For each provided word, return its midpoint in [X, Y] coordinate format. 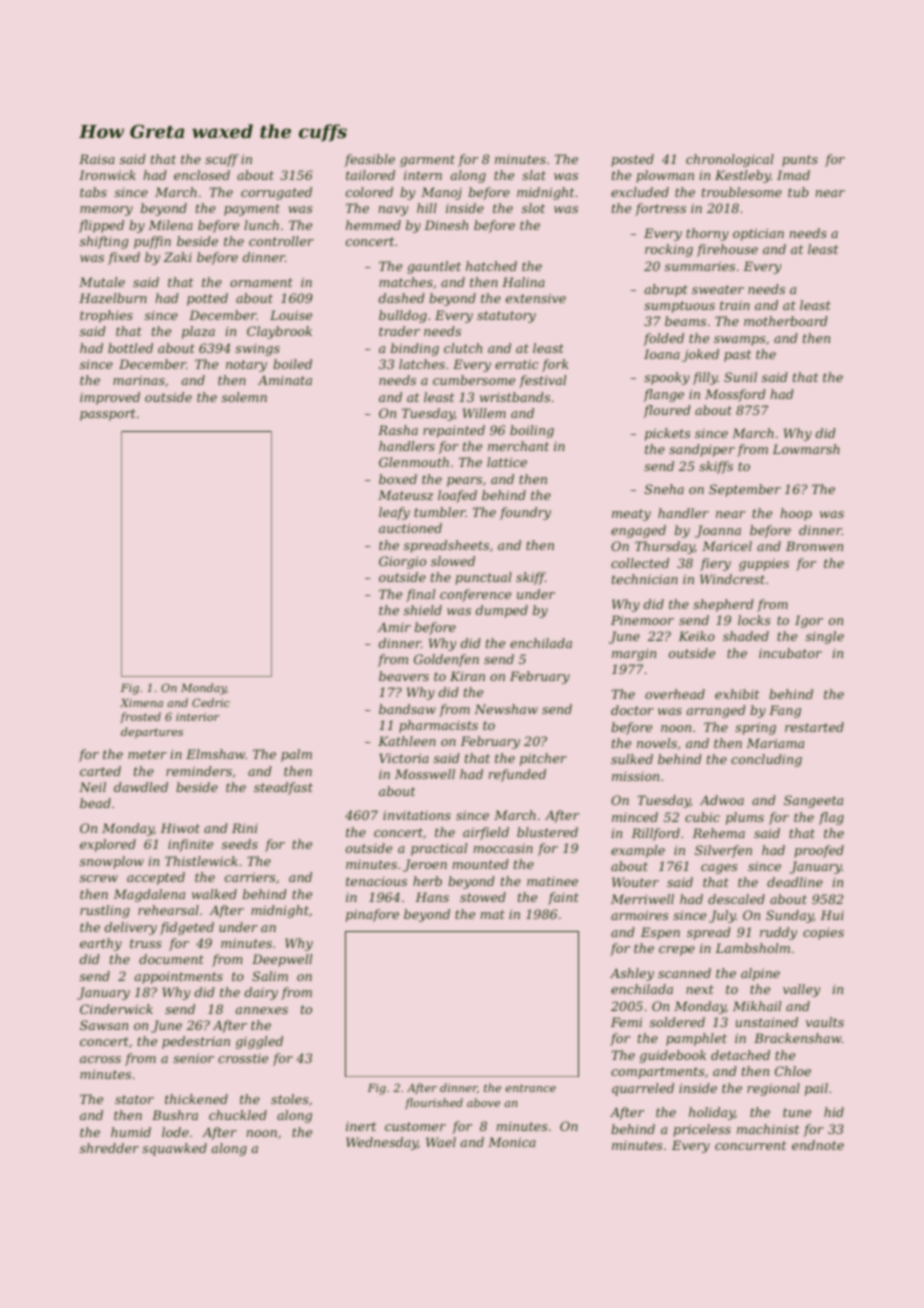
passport [108, 415]
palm [296, 755]
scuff [222, 160]
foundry [525, 513]
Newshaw [506, 709]
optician [758, 234]
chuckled [238, 1115]
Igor [809, 621]
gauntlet [434, 267]
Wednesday [382, 1143]
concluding [766, 760]
